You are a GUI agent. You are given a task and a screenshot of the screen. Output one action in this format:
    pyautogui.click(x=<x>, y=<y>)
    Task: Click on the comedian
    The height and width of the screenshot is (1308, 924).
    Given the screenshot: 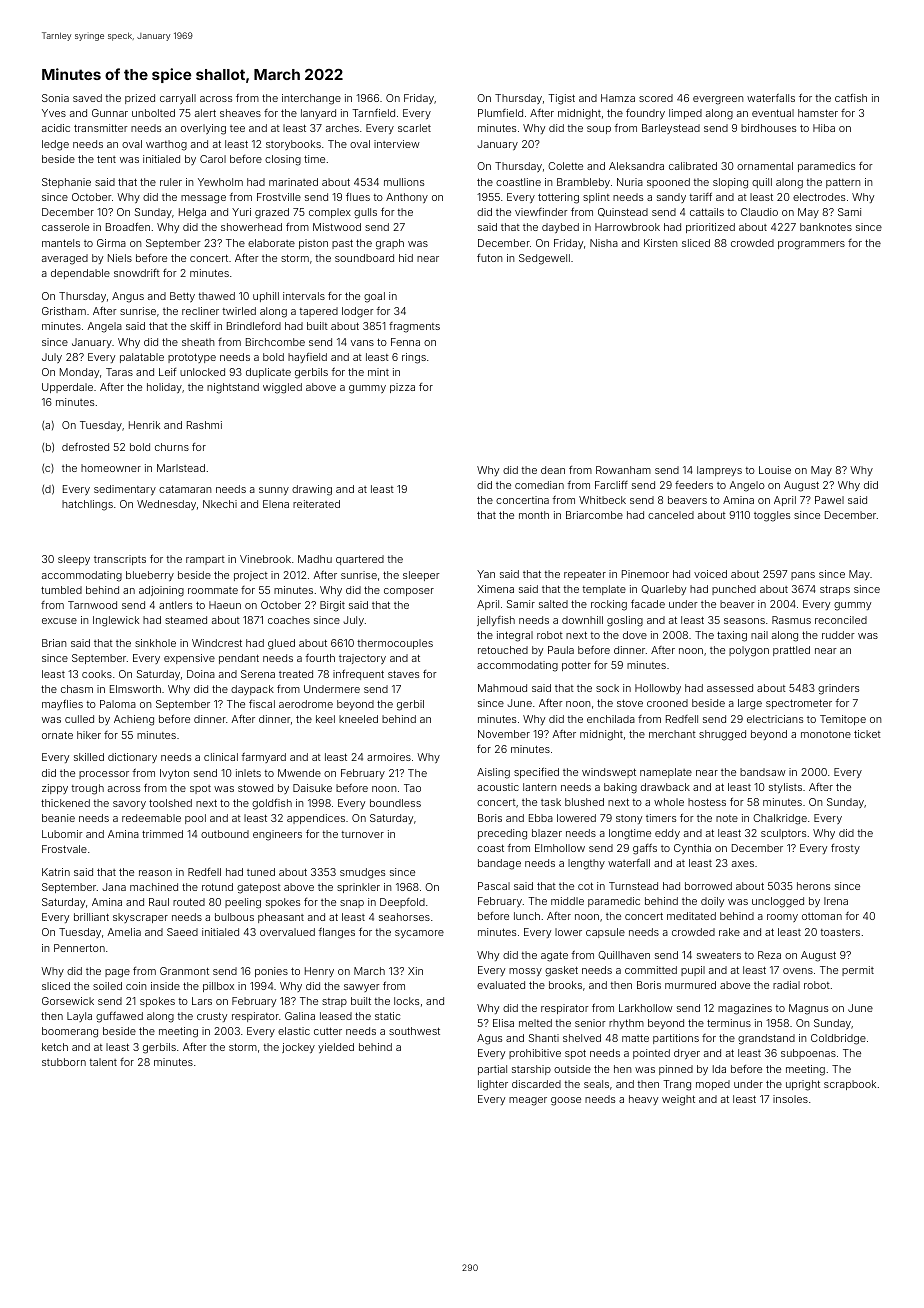 What is the action you would take?
    pyautogui.click(x=539, y=485)
